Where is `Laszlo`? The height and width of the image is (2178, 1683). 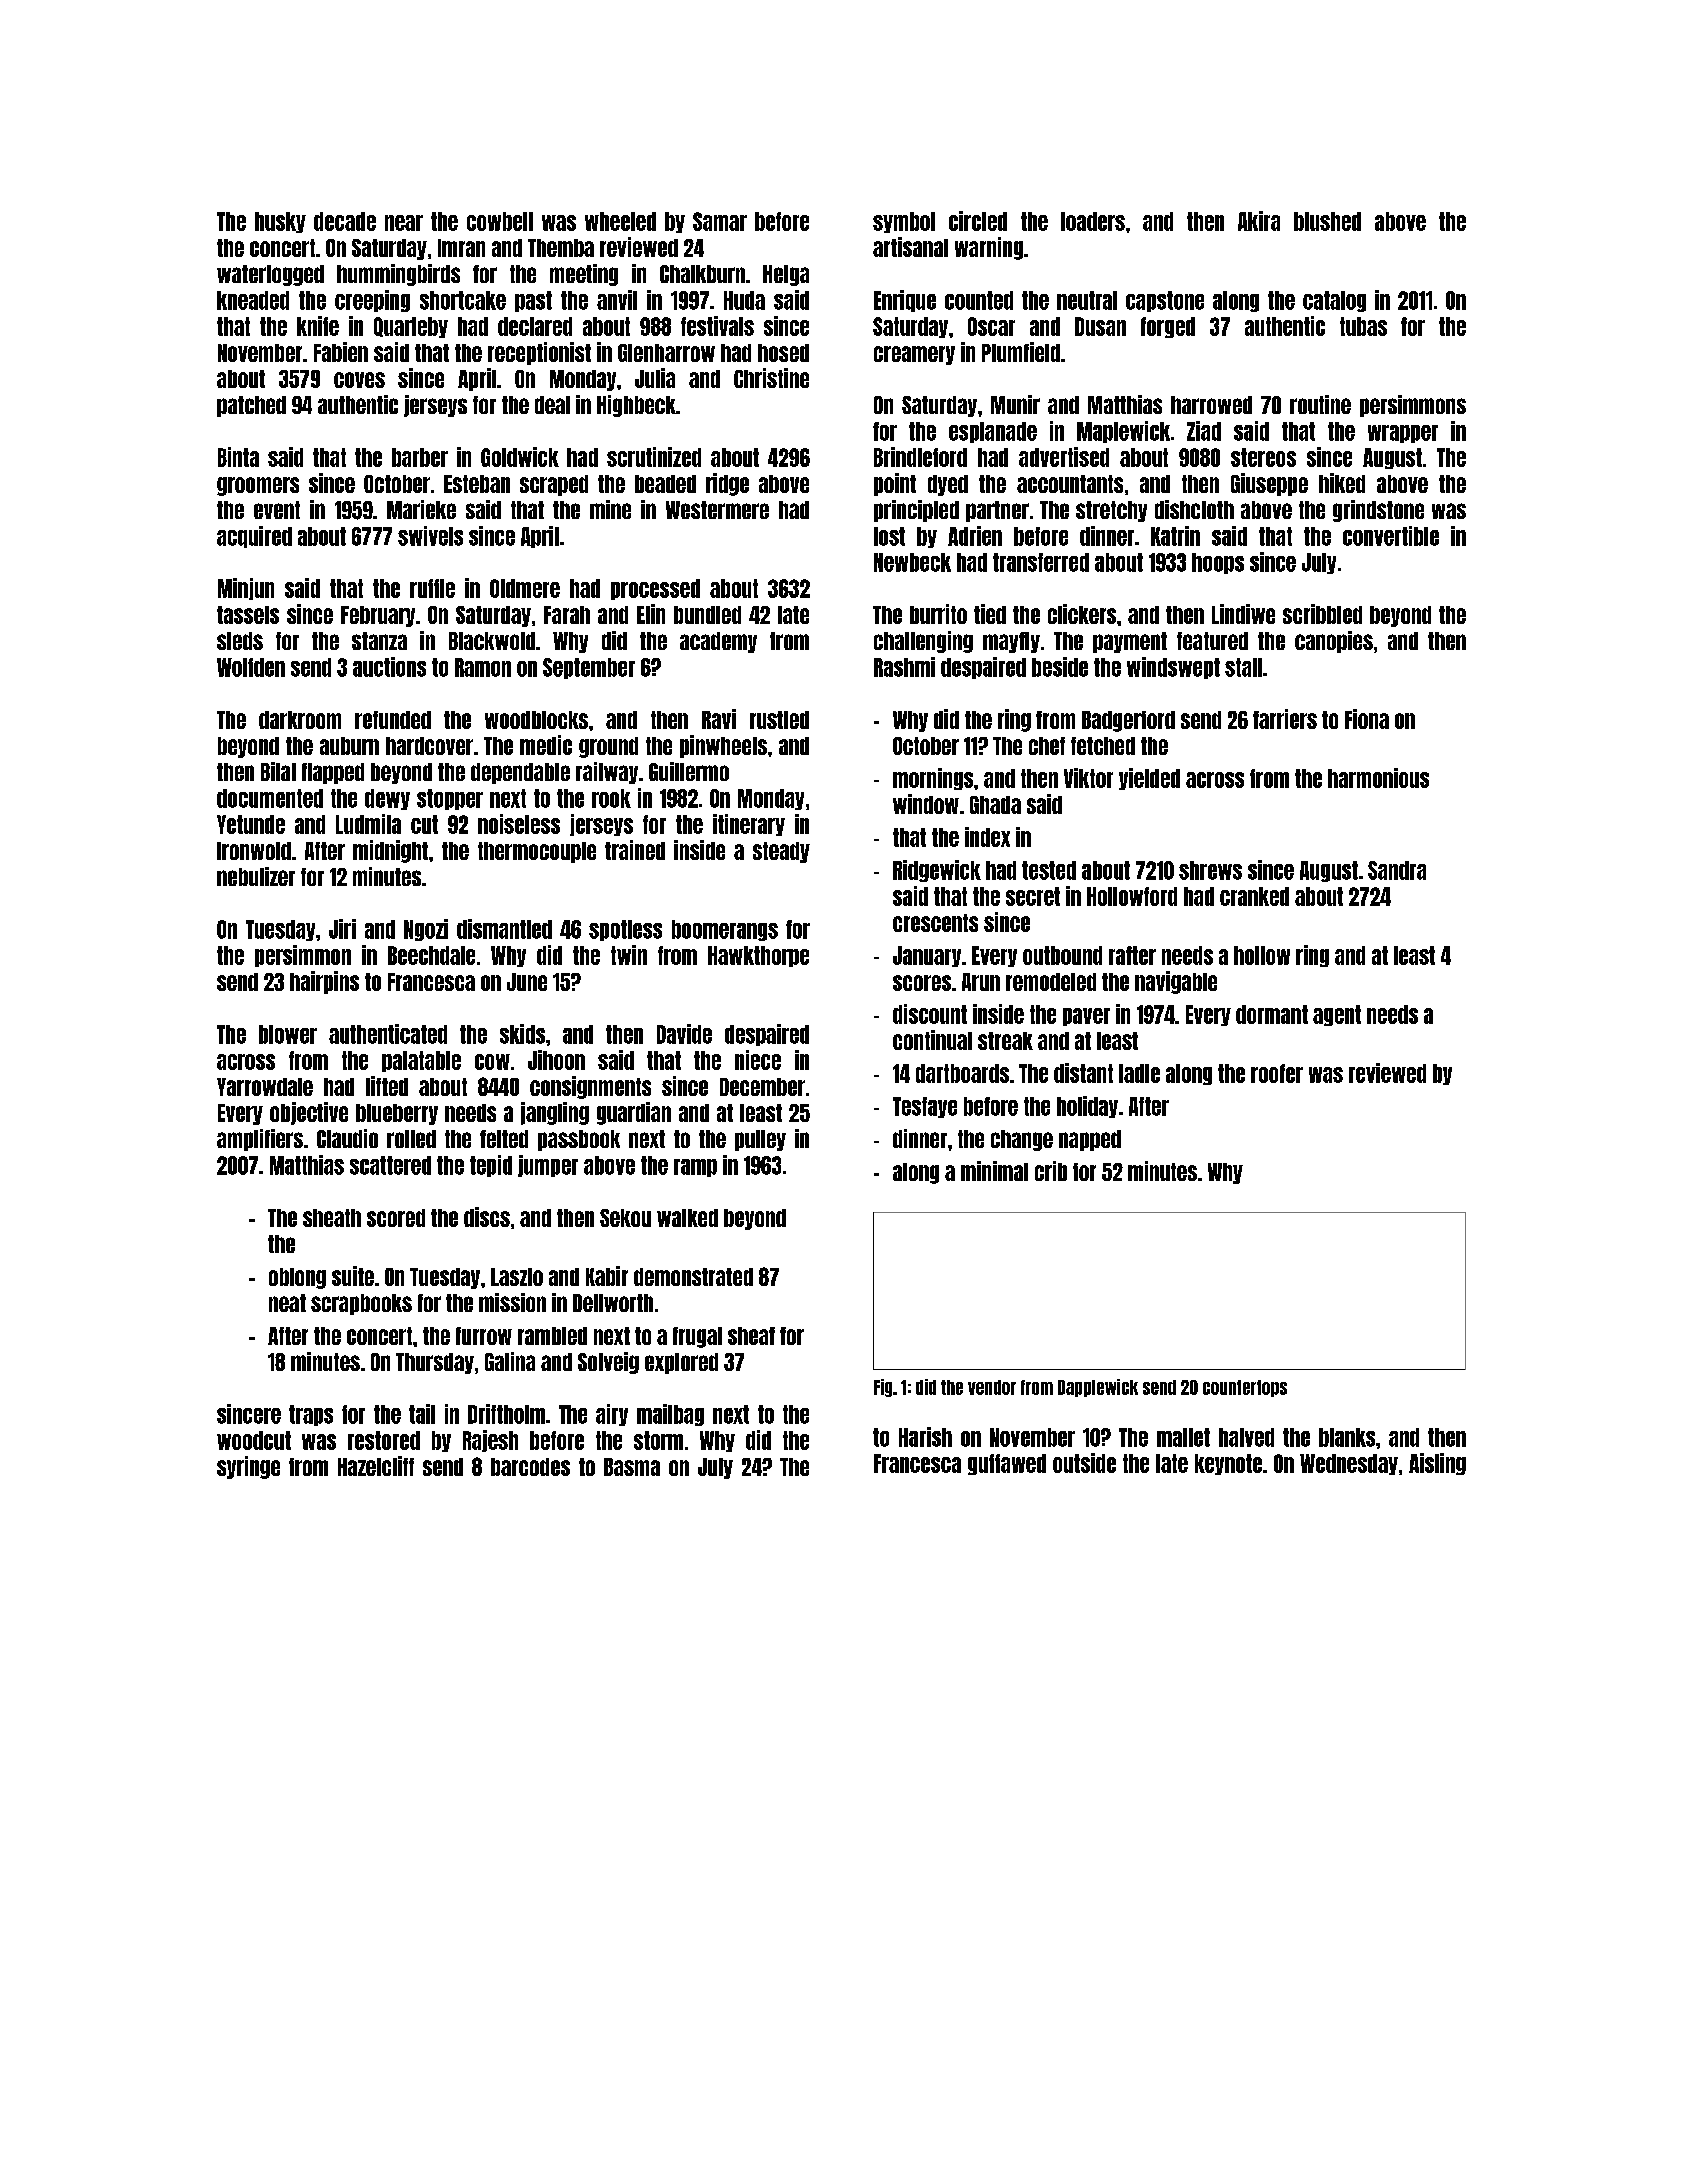
Laszlo is located at coordinates (517, 1277).
